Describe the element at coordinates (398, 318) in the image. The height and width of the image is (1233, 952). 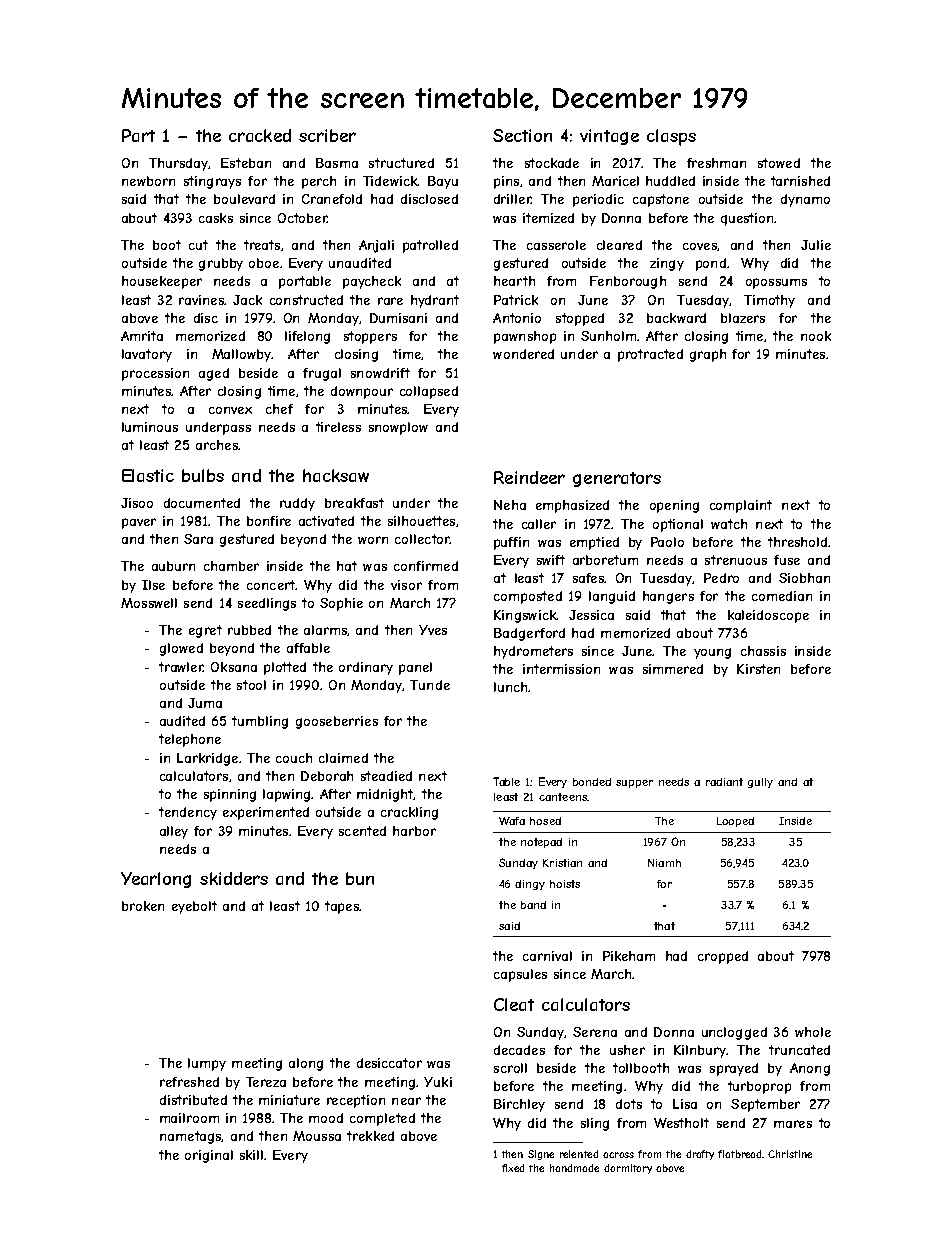
I see `Dumisani` at that location.
